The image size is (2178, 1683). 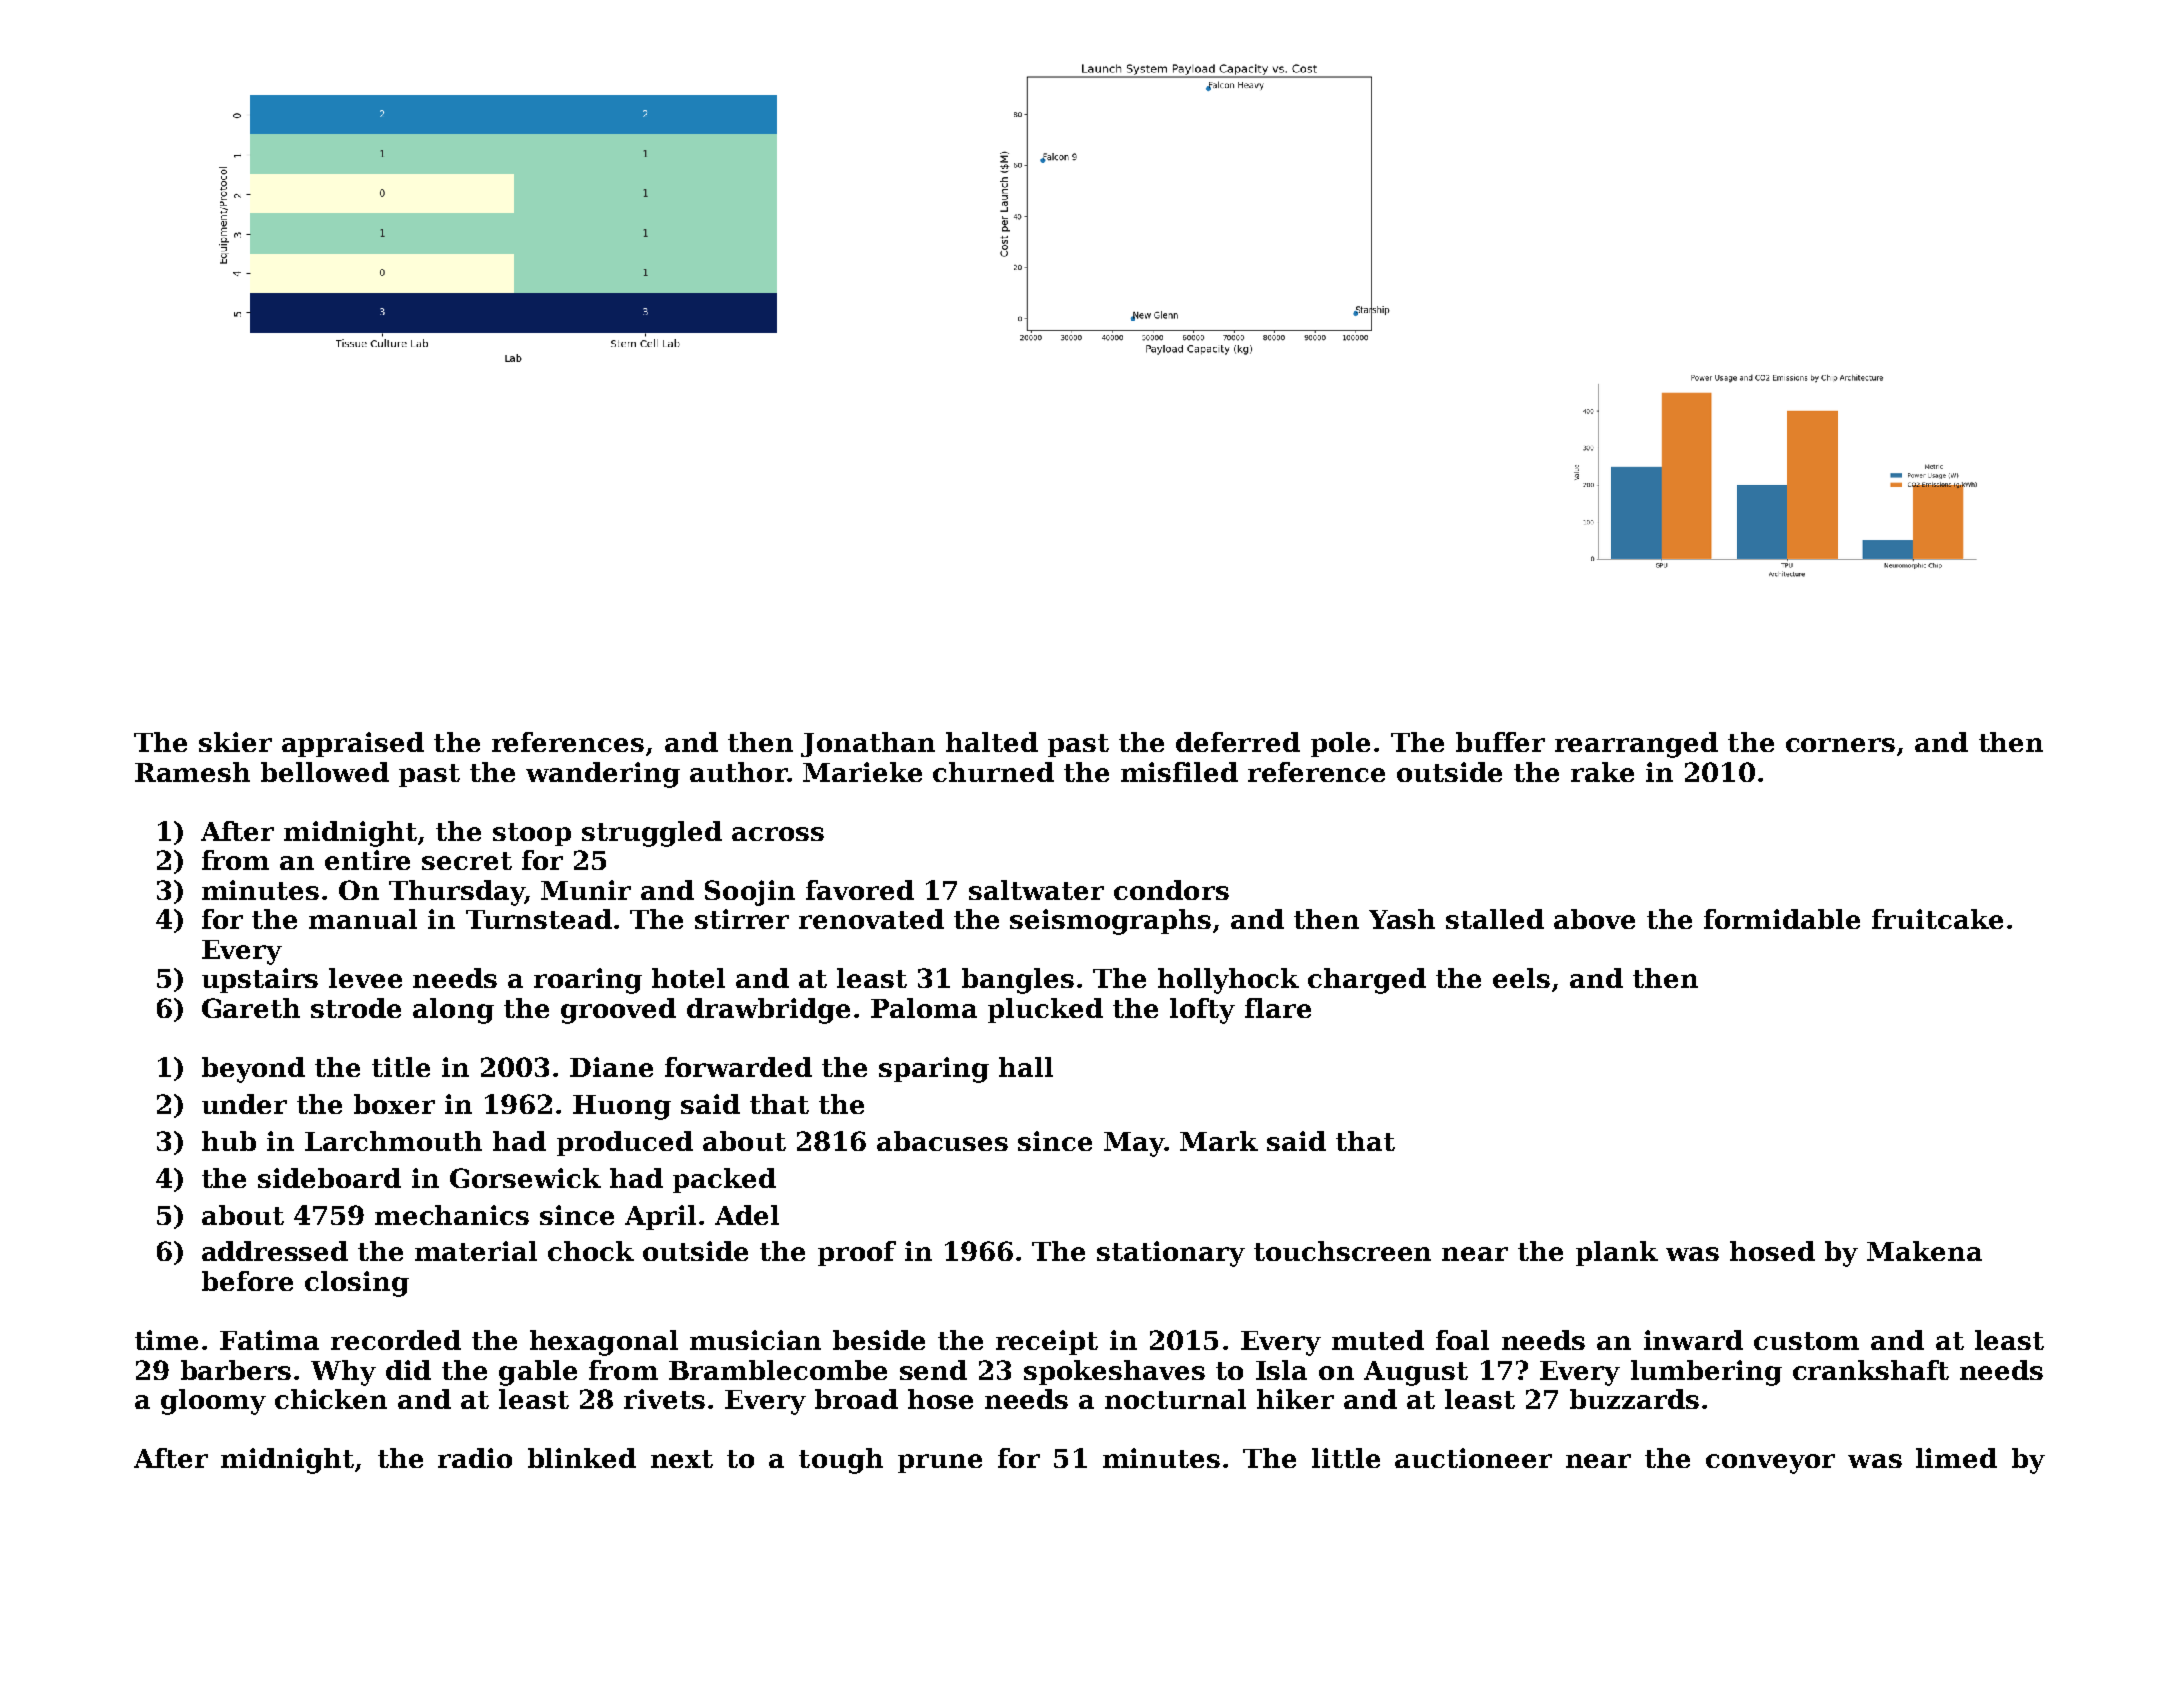 What do you see at coordinates (1378, 1340) in the document?
I see `muted` at bounding box center [1378, 1340].
